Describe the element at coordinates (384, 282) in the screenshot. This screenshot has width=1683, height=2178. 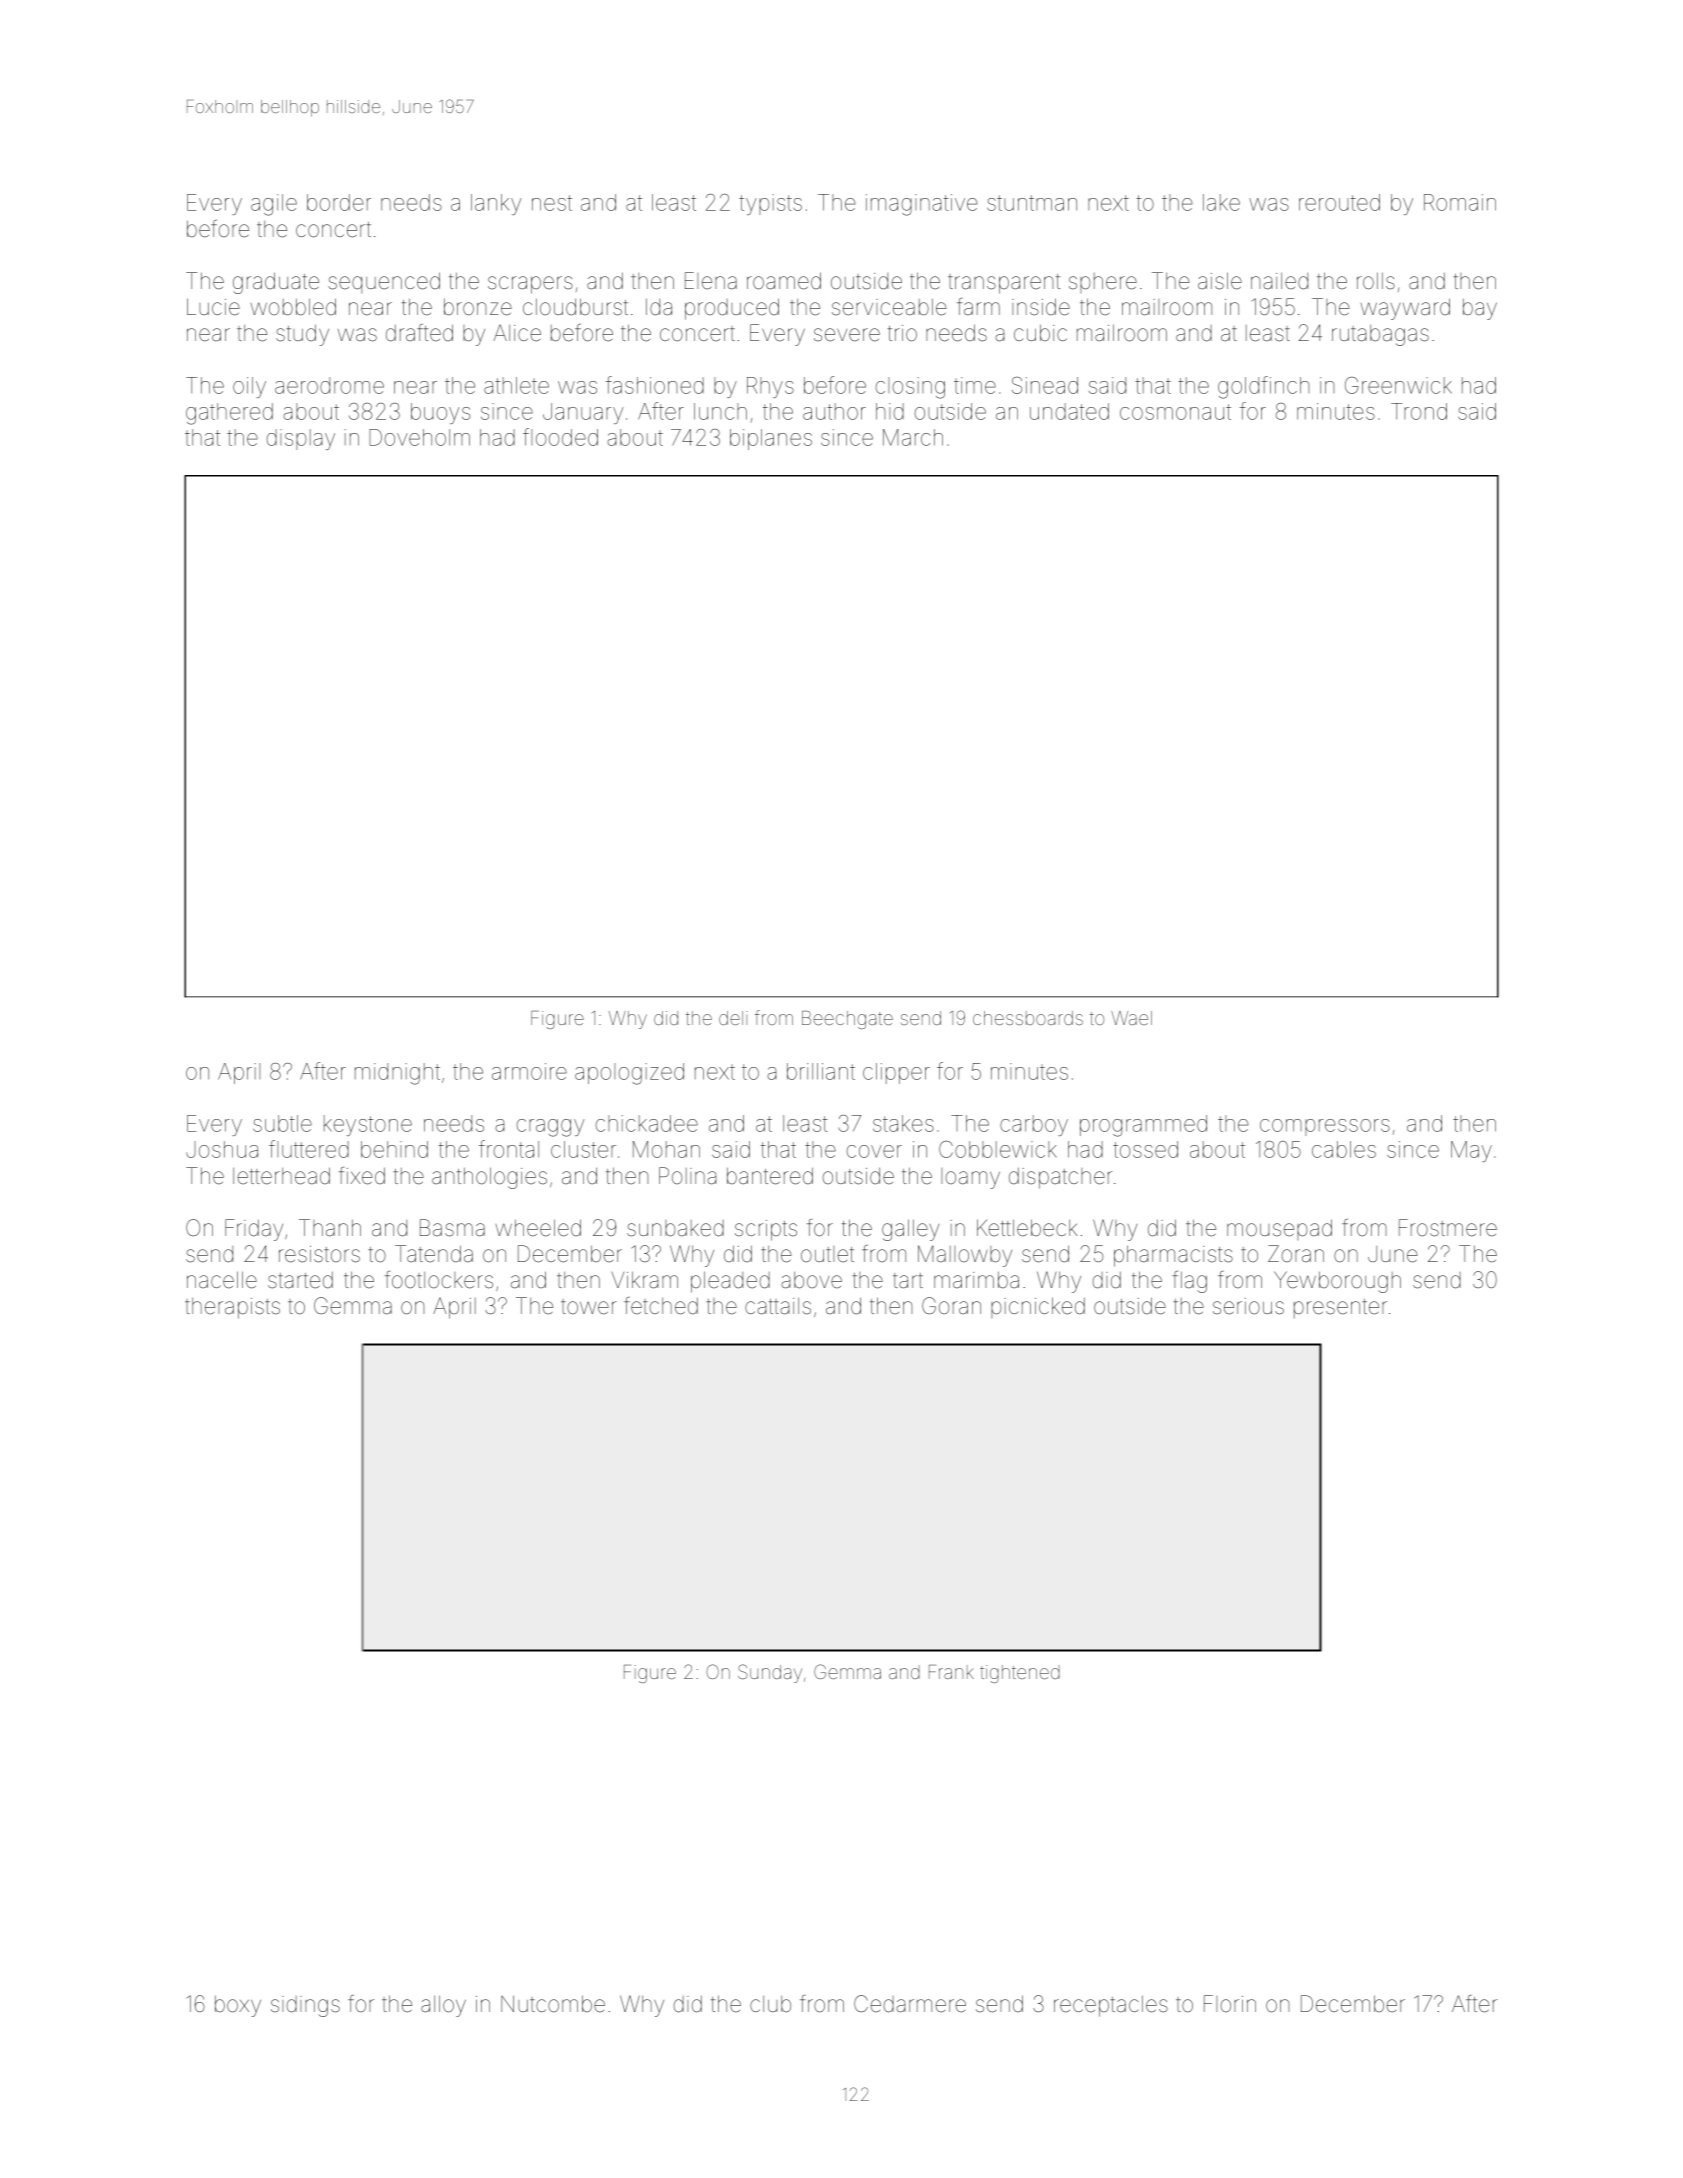
I see `sequenced` at that location.
